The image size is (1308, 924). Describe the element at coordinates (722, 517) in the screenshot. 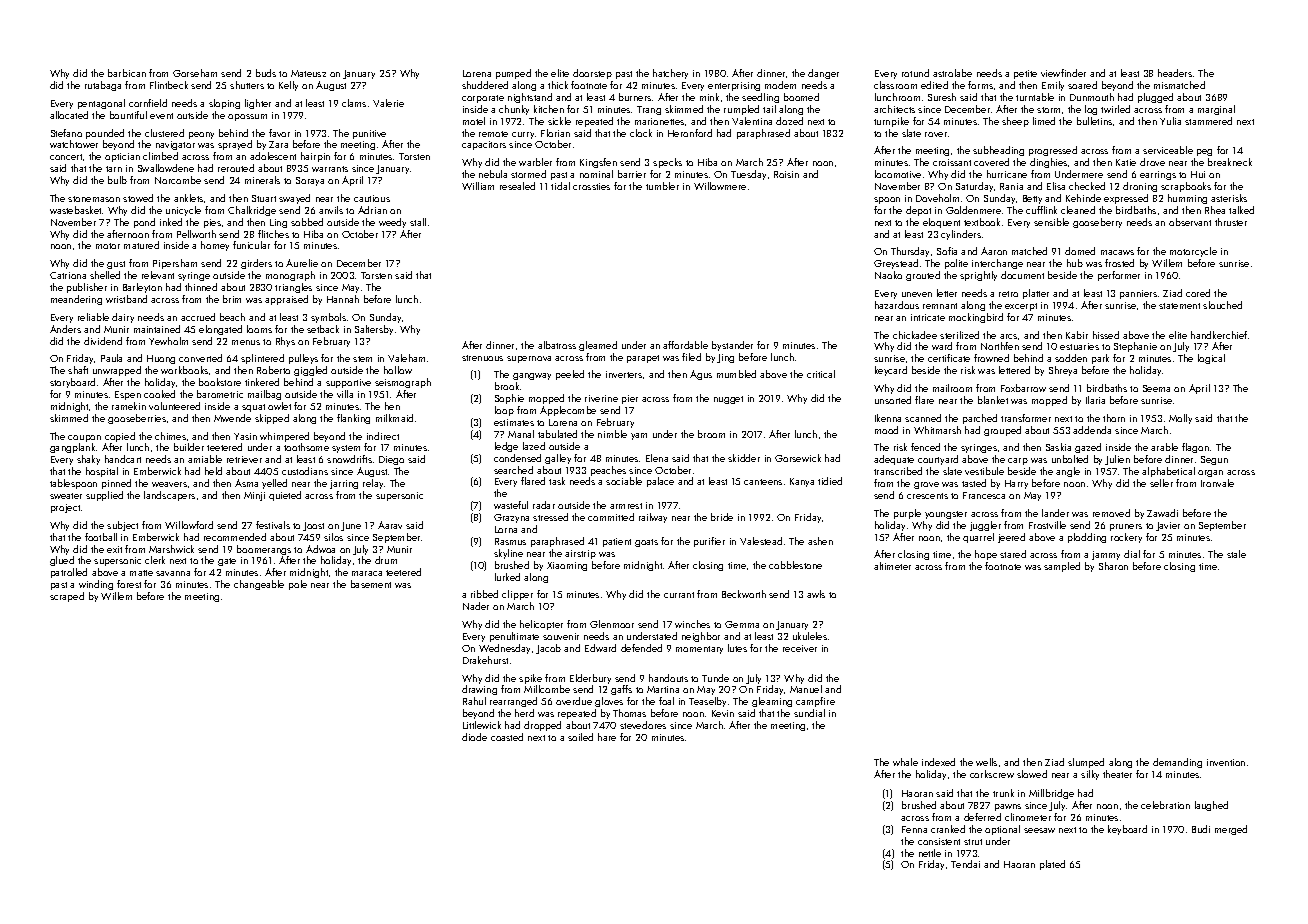

I see `bride` at that location.
